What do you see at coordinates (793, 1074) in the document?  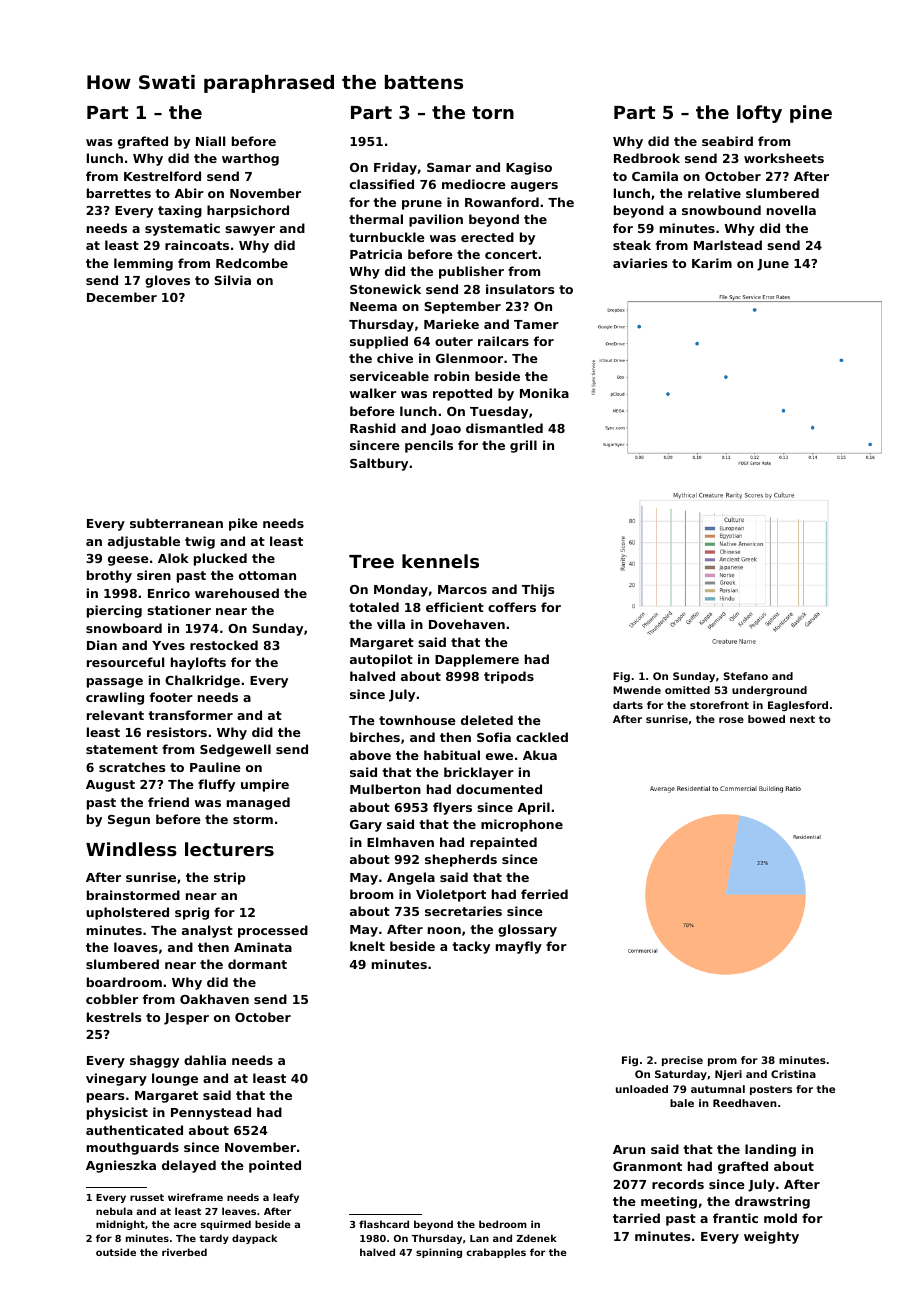 I see `Cristina` at bounding box center [793, 1074].
